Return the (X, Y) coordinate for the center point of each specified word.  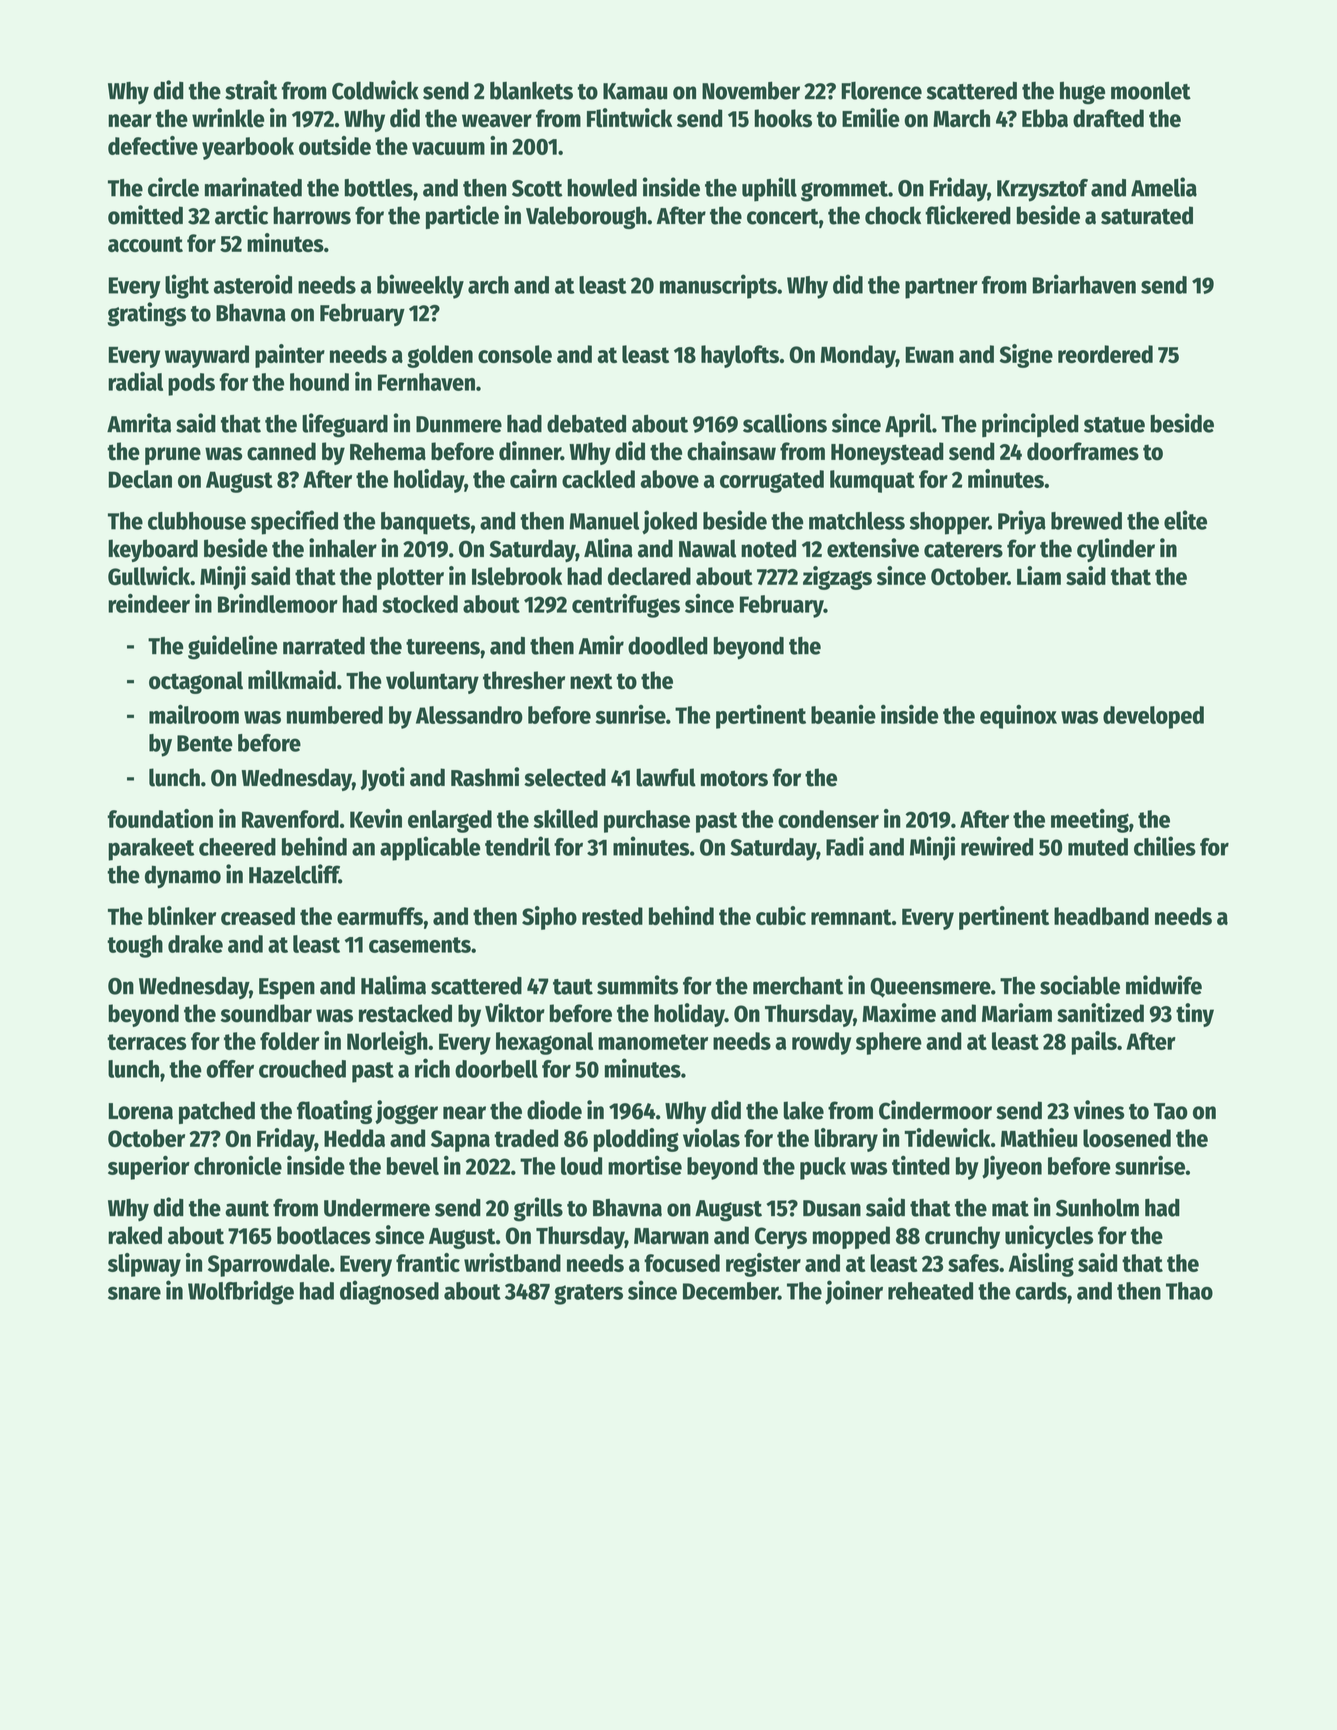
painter (290, 356)
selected (565, 777)
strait (251, 90)
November (751, 90)
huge (1082, 93)
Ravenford (290, 819)
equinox (1018, 717)
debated (586, 423)
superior (149, 1167)
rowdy (821, 1043)
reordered (1105, 354)
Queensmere (930, 988)
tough (135, 946)
